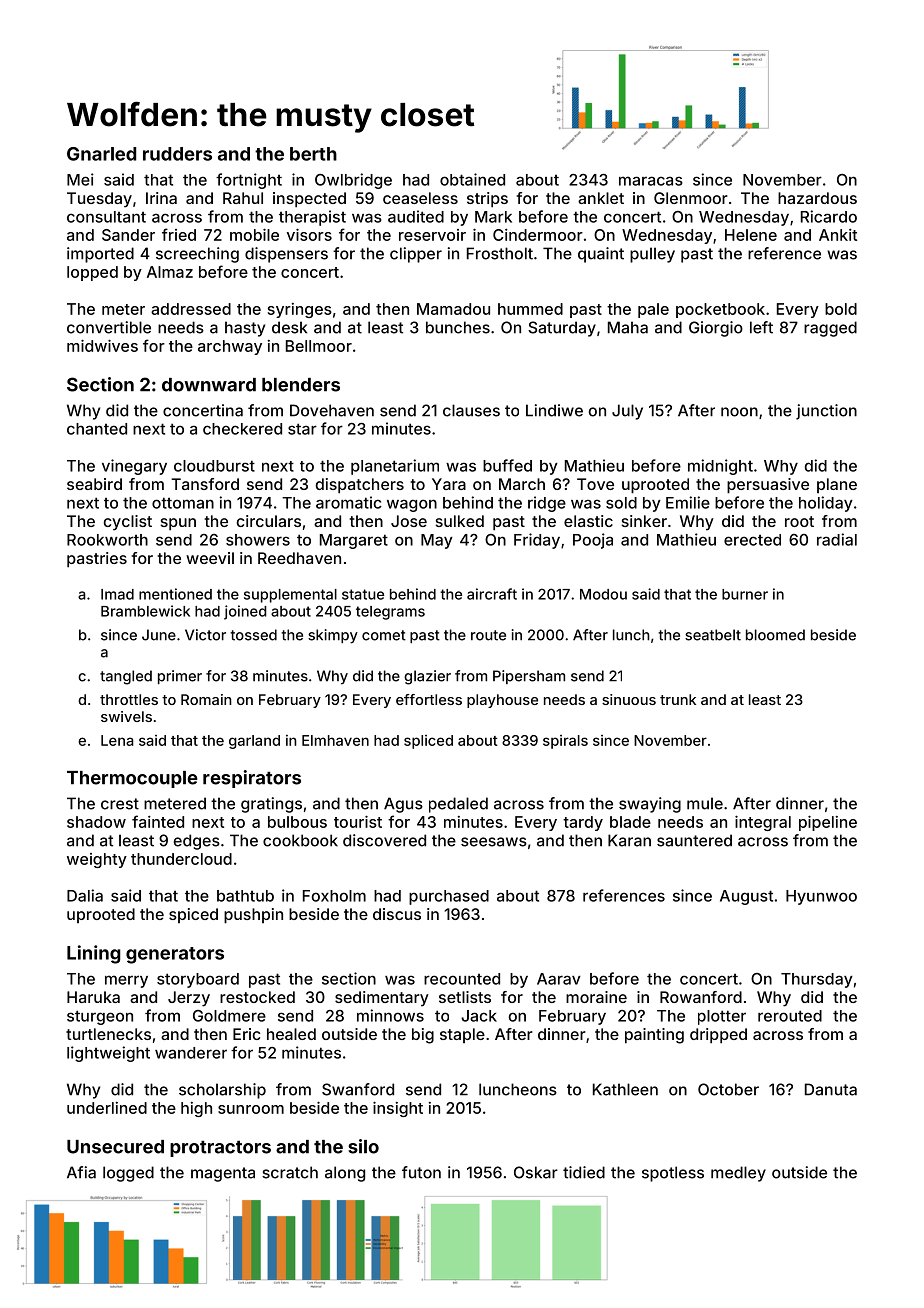 This document has width=924, height=1308. What do you see at coordinates (335, 740) in the document?
I see `Elmhaven` at bounding box center [335, 740].
